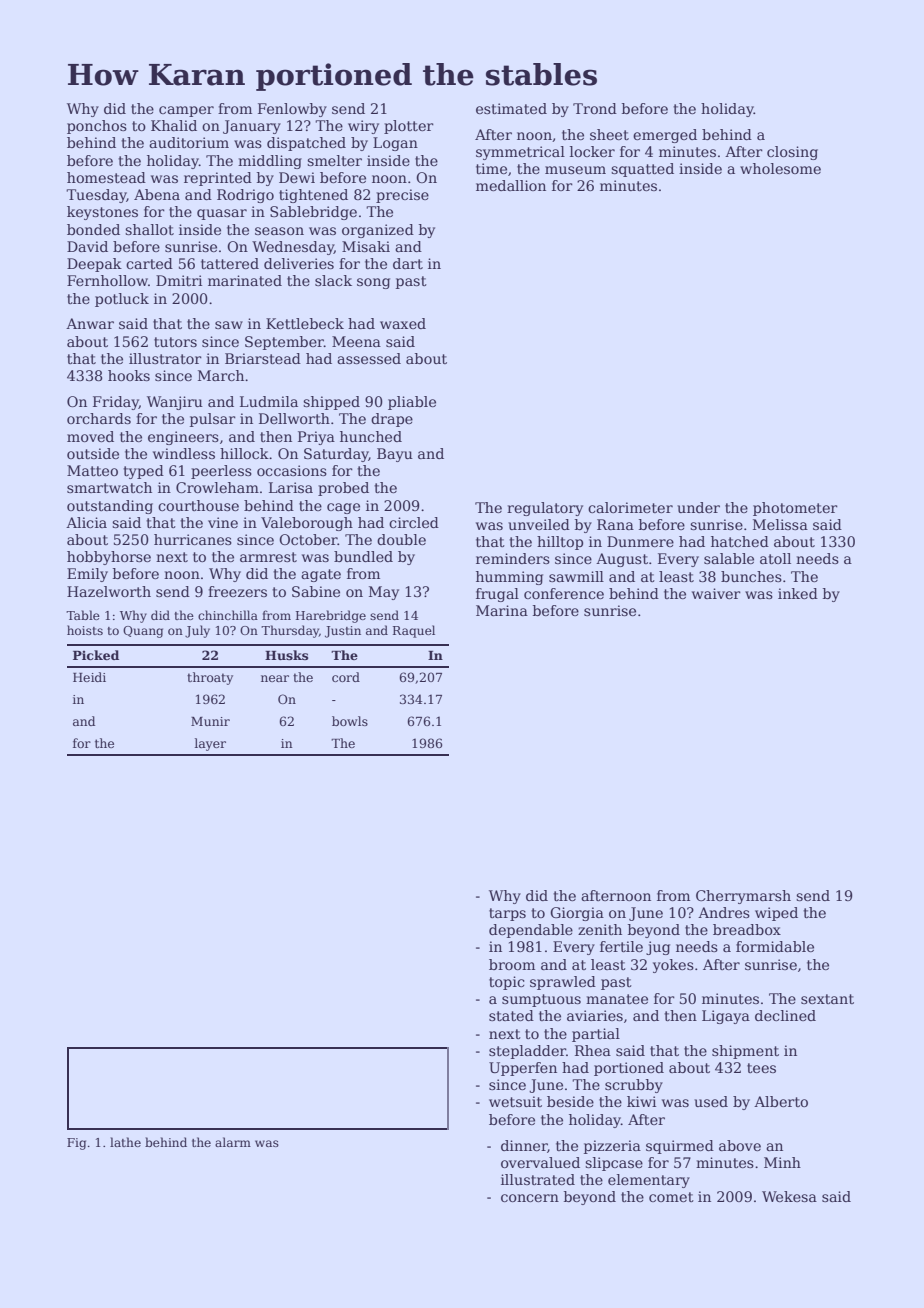  Describe the element at coordinates (780, 168) in the screenshot. I see `wholesome` at that location.
